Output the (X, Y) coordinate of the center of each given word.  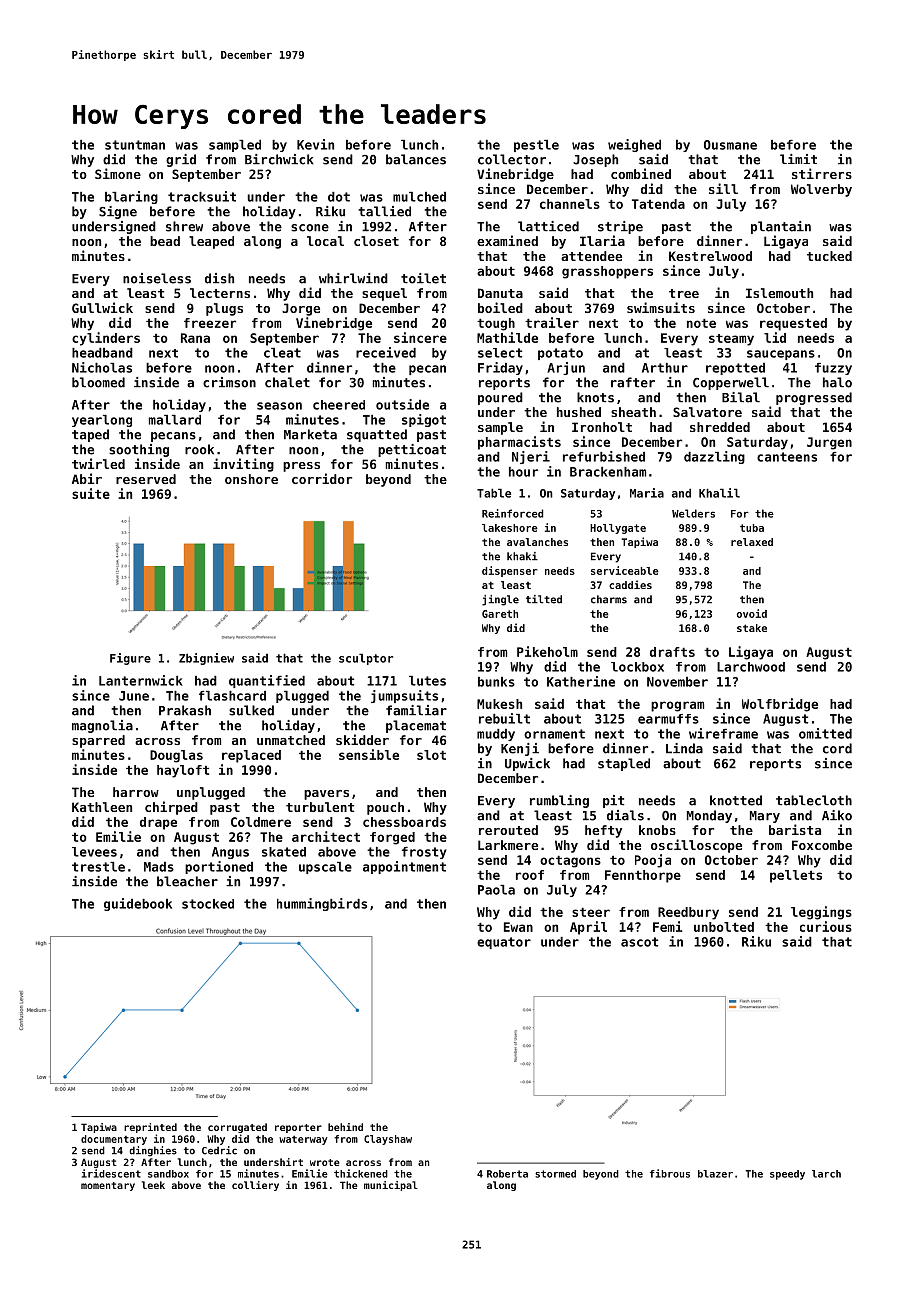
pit (613, 801)
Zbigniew (206, 659)
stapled (624, 764)
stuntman (135, 145)
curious (826, 926)
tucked (829, 256)
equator (504, 943)
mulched (419, 197)
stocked (208, 904)
